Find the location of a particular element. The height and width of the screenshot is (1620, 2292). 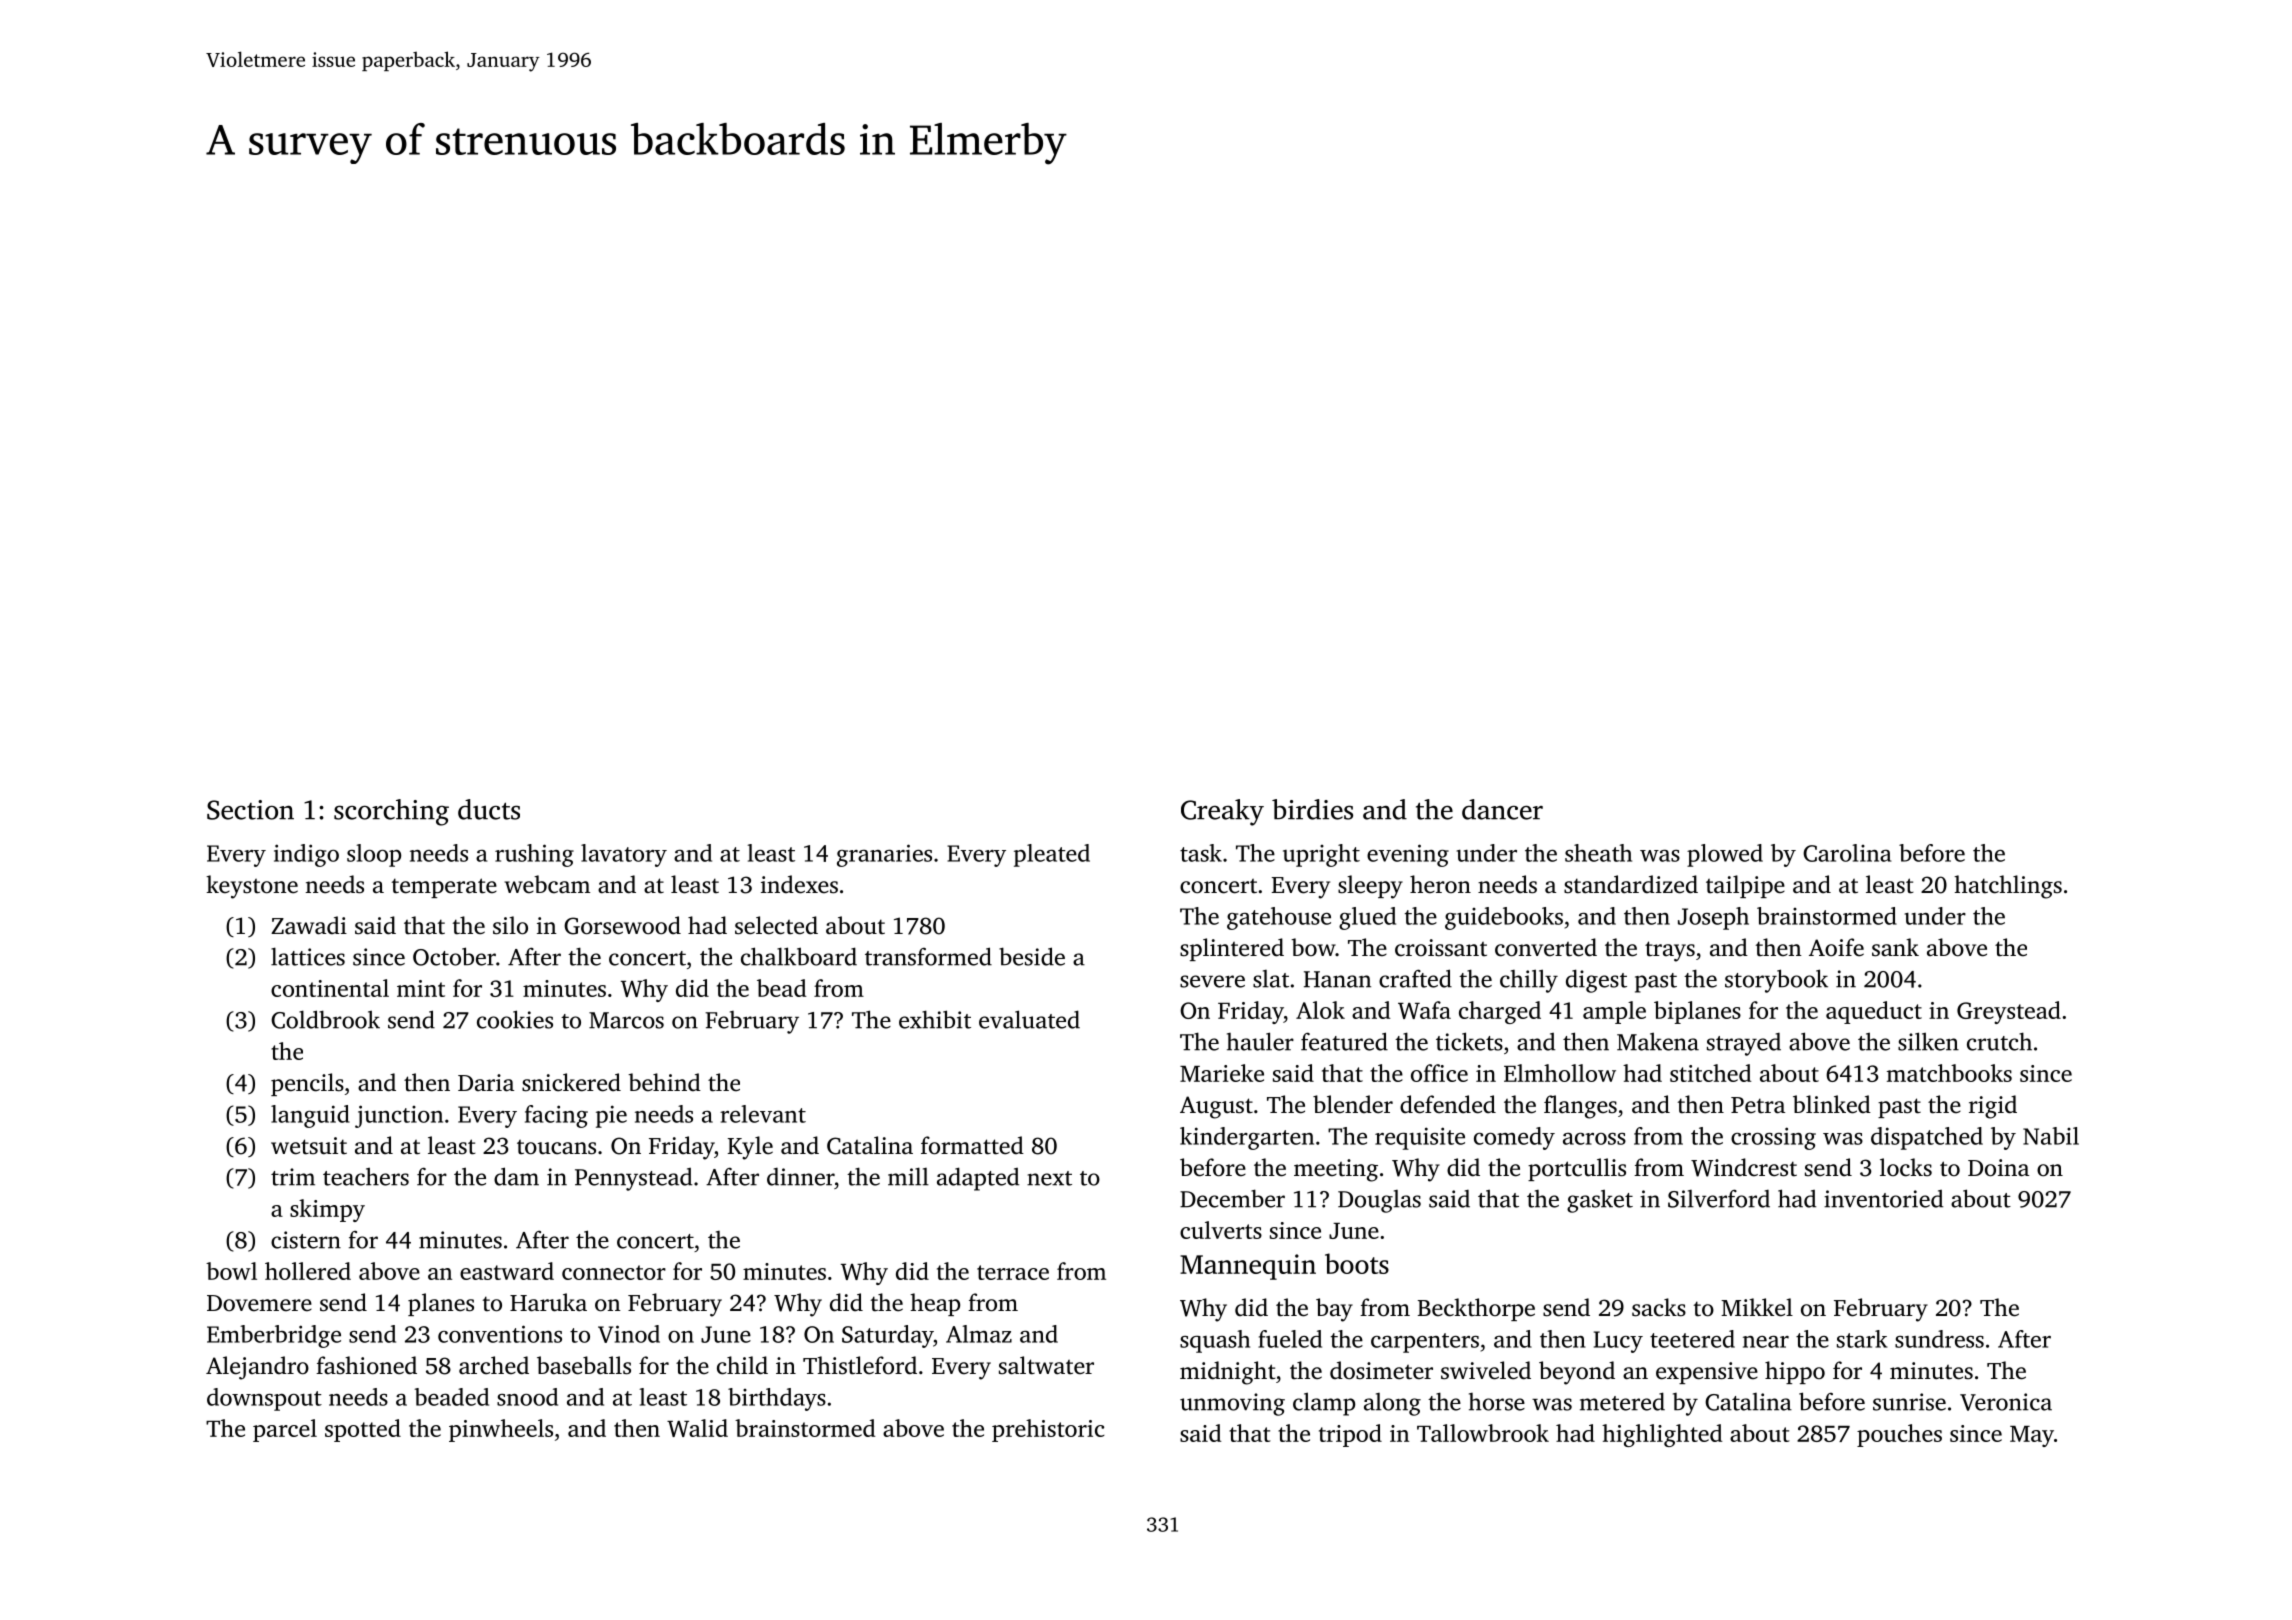

hatchlings is located at coordinates (2008, 887).
